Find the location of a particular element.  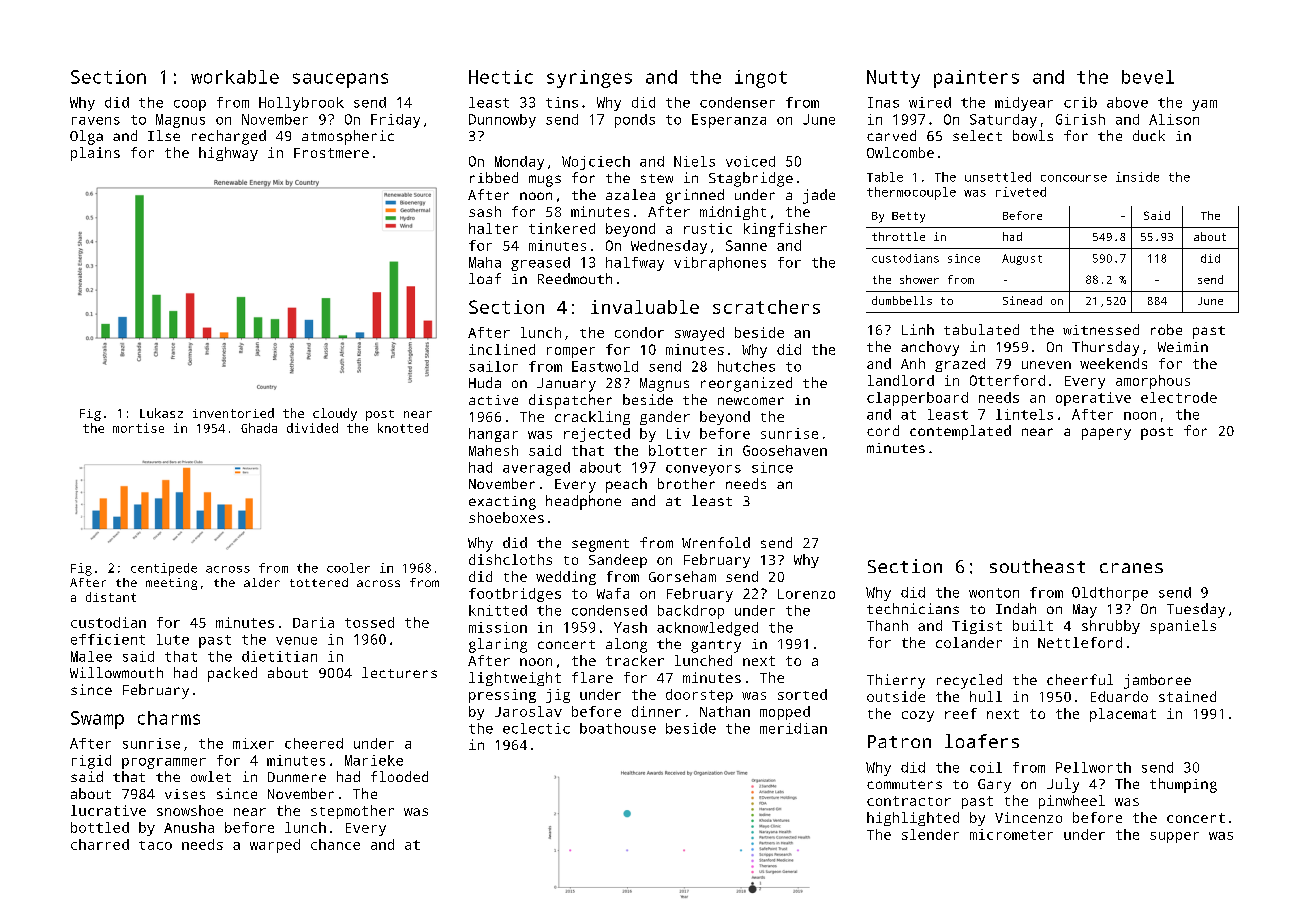

Esperanza is located at coordinates (729, 121).
